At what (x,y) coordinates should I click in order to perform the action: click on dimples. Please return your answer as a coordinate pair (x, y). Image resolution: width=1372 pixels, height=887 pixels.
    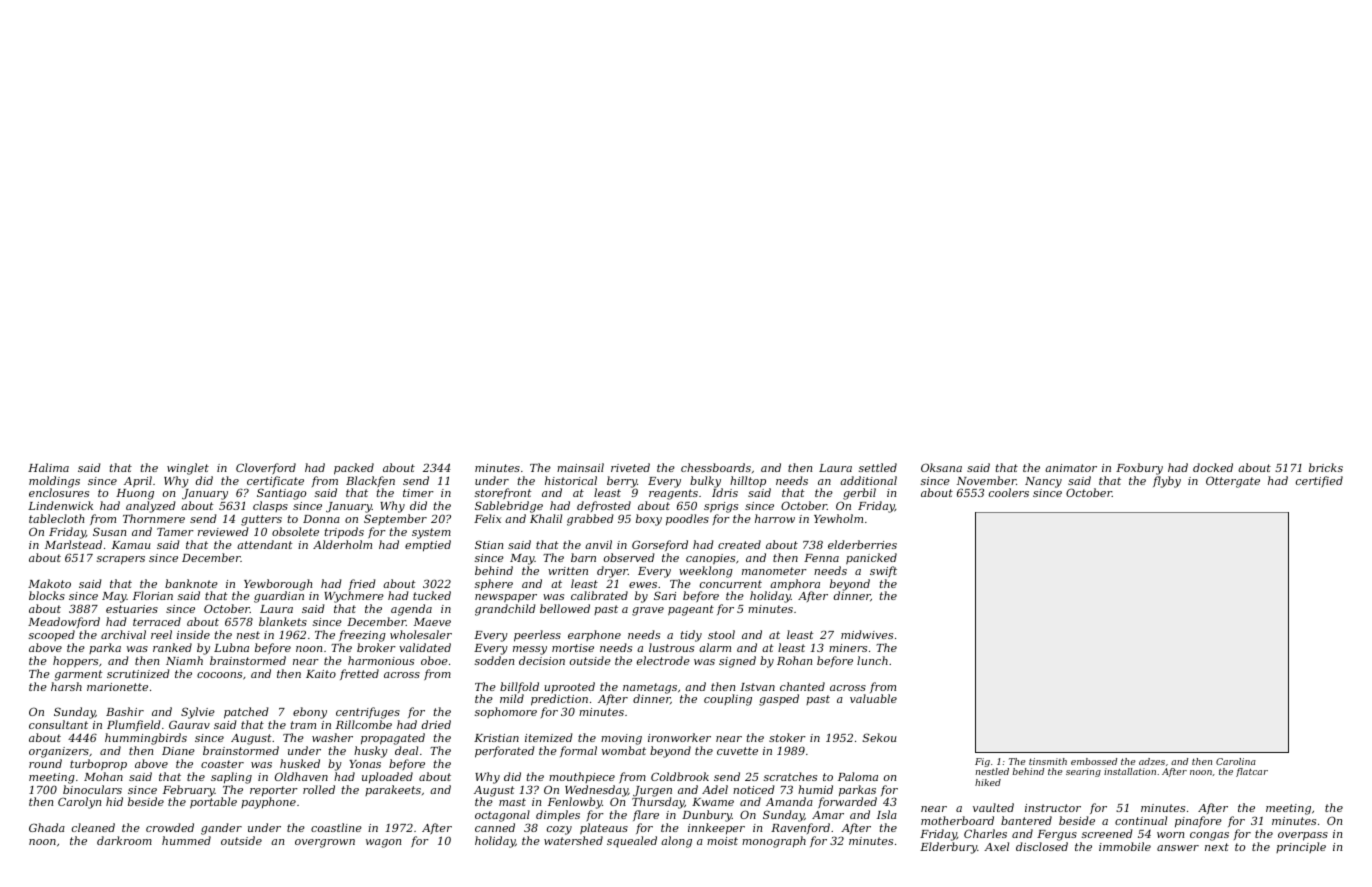
    Looking at the image, I should click on (558, 816).
